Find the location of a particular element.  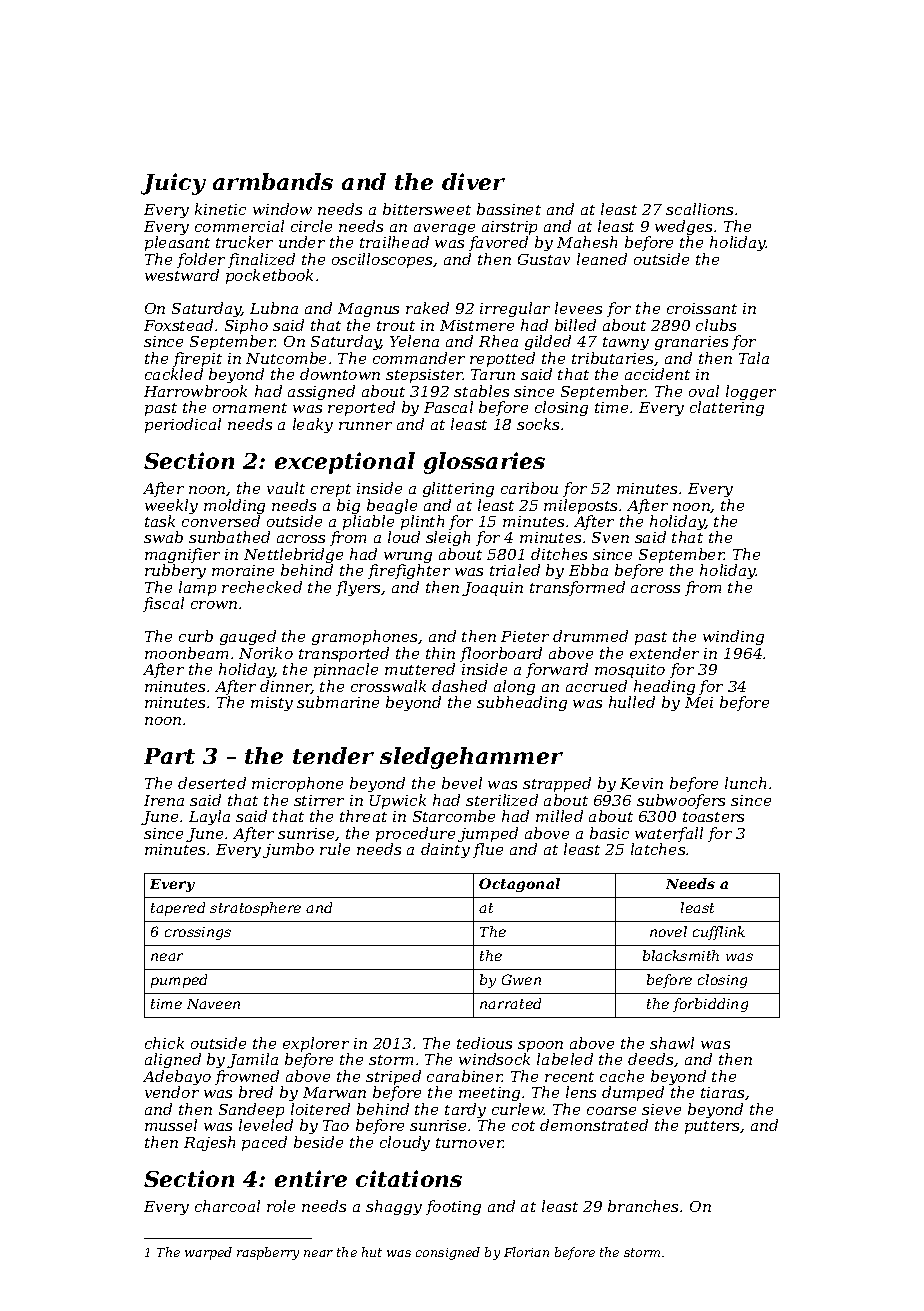

mussel is located at coordinates (171, 1125).
